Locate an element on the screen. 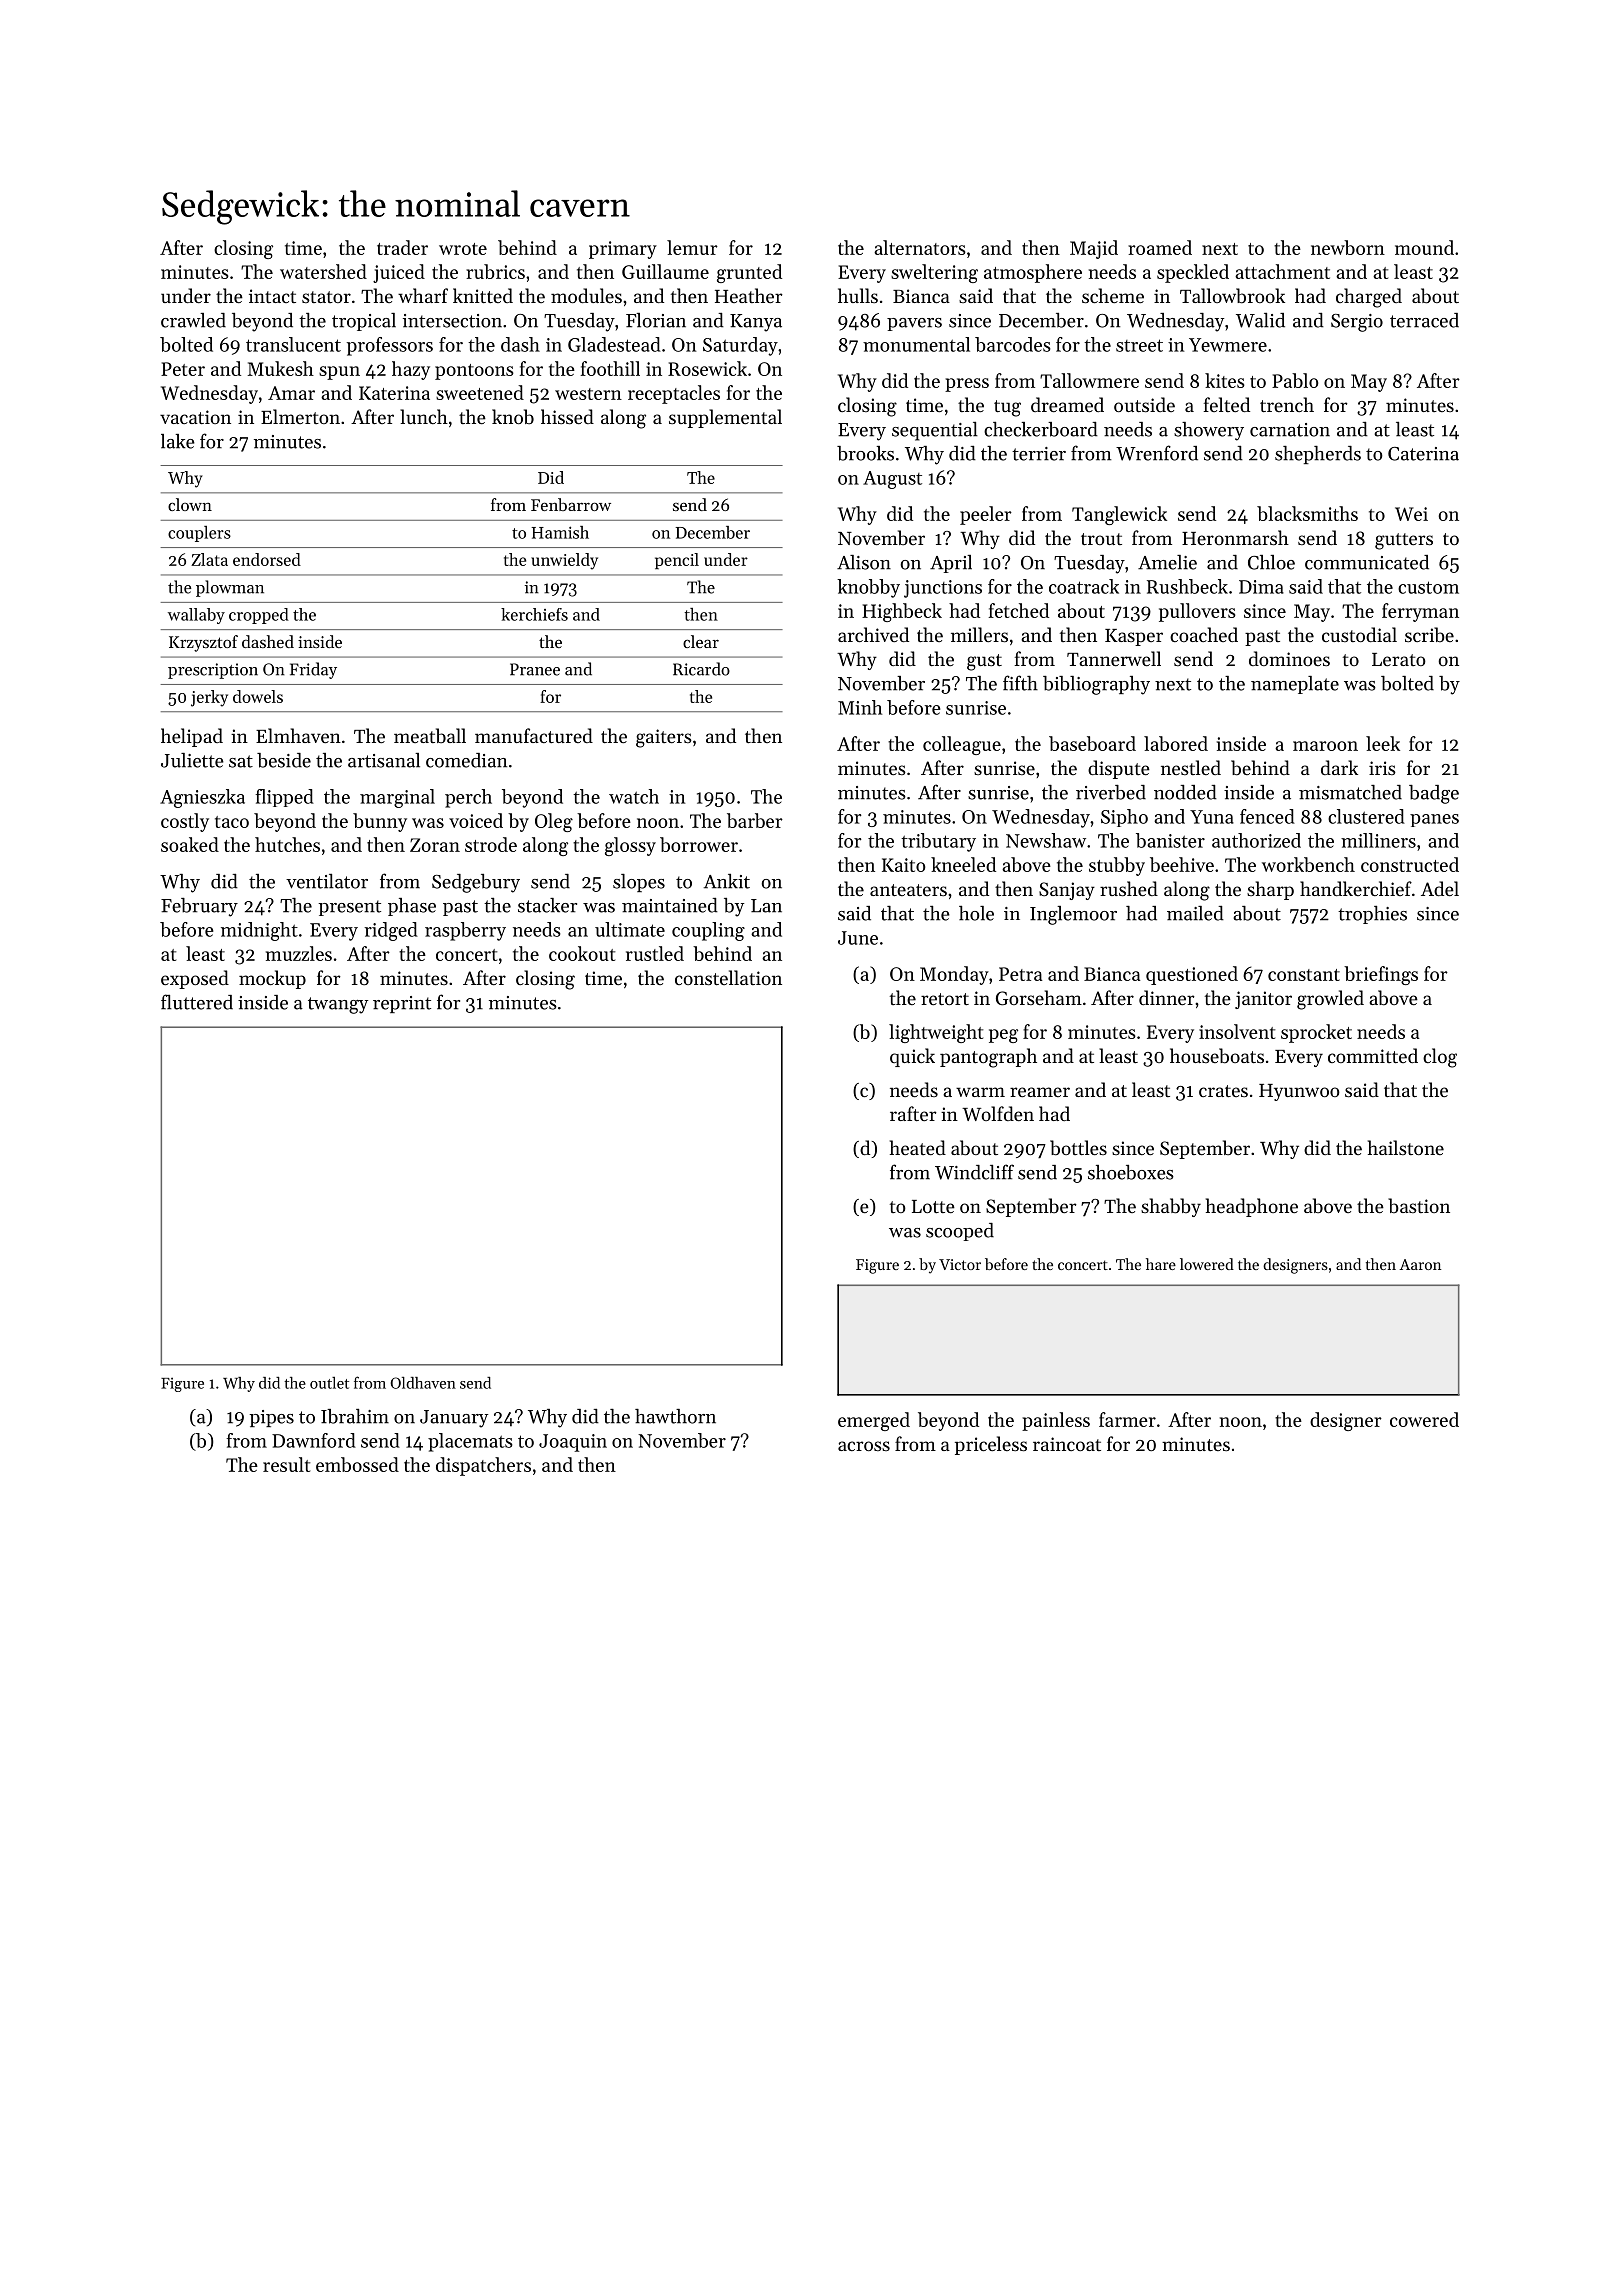  pencil is located at coordinates (677, 561).
